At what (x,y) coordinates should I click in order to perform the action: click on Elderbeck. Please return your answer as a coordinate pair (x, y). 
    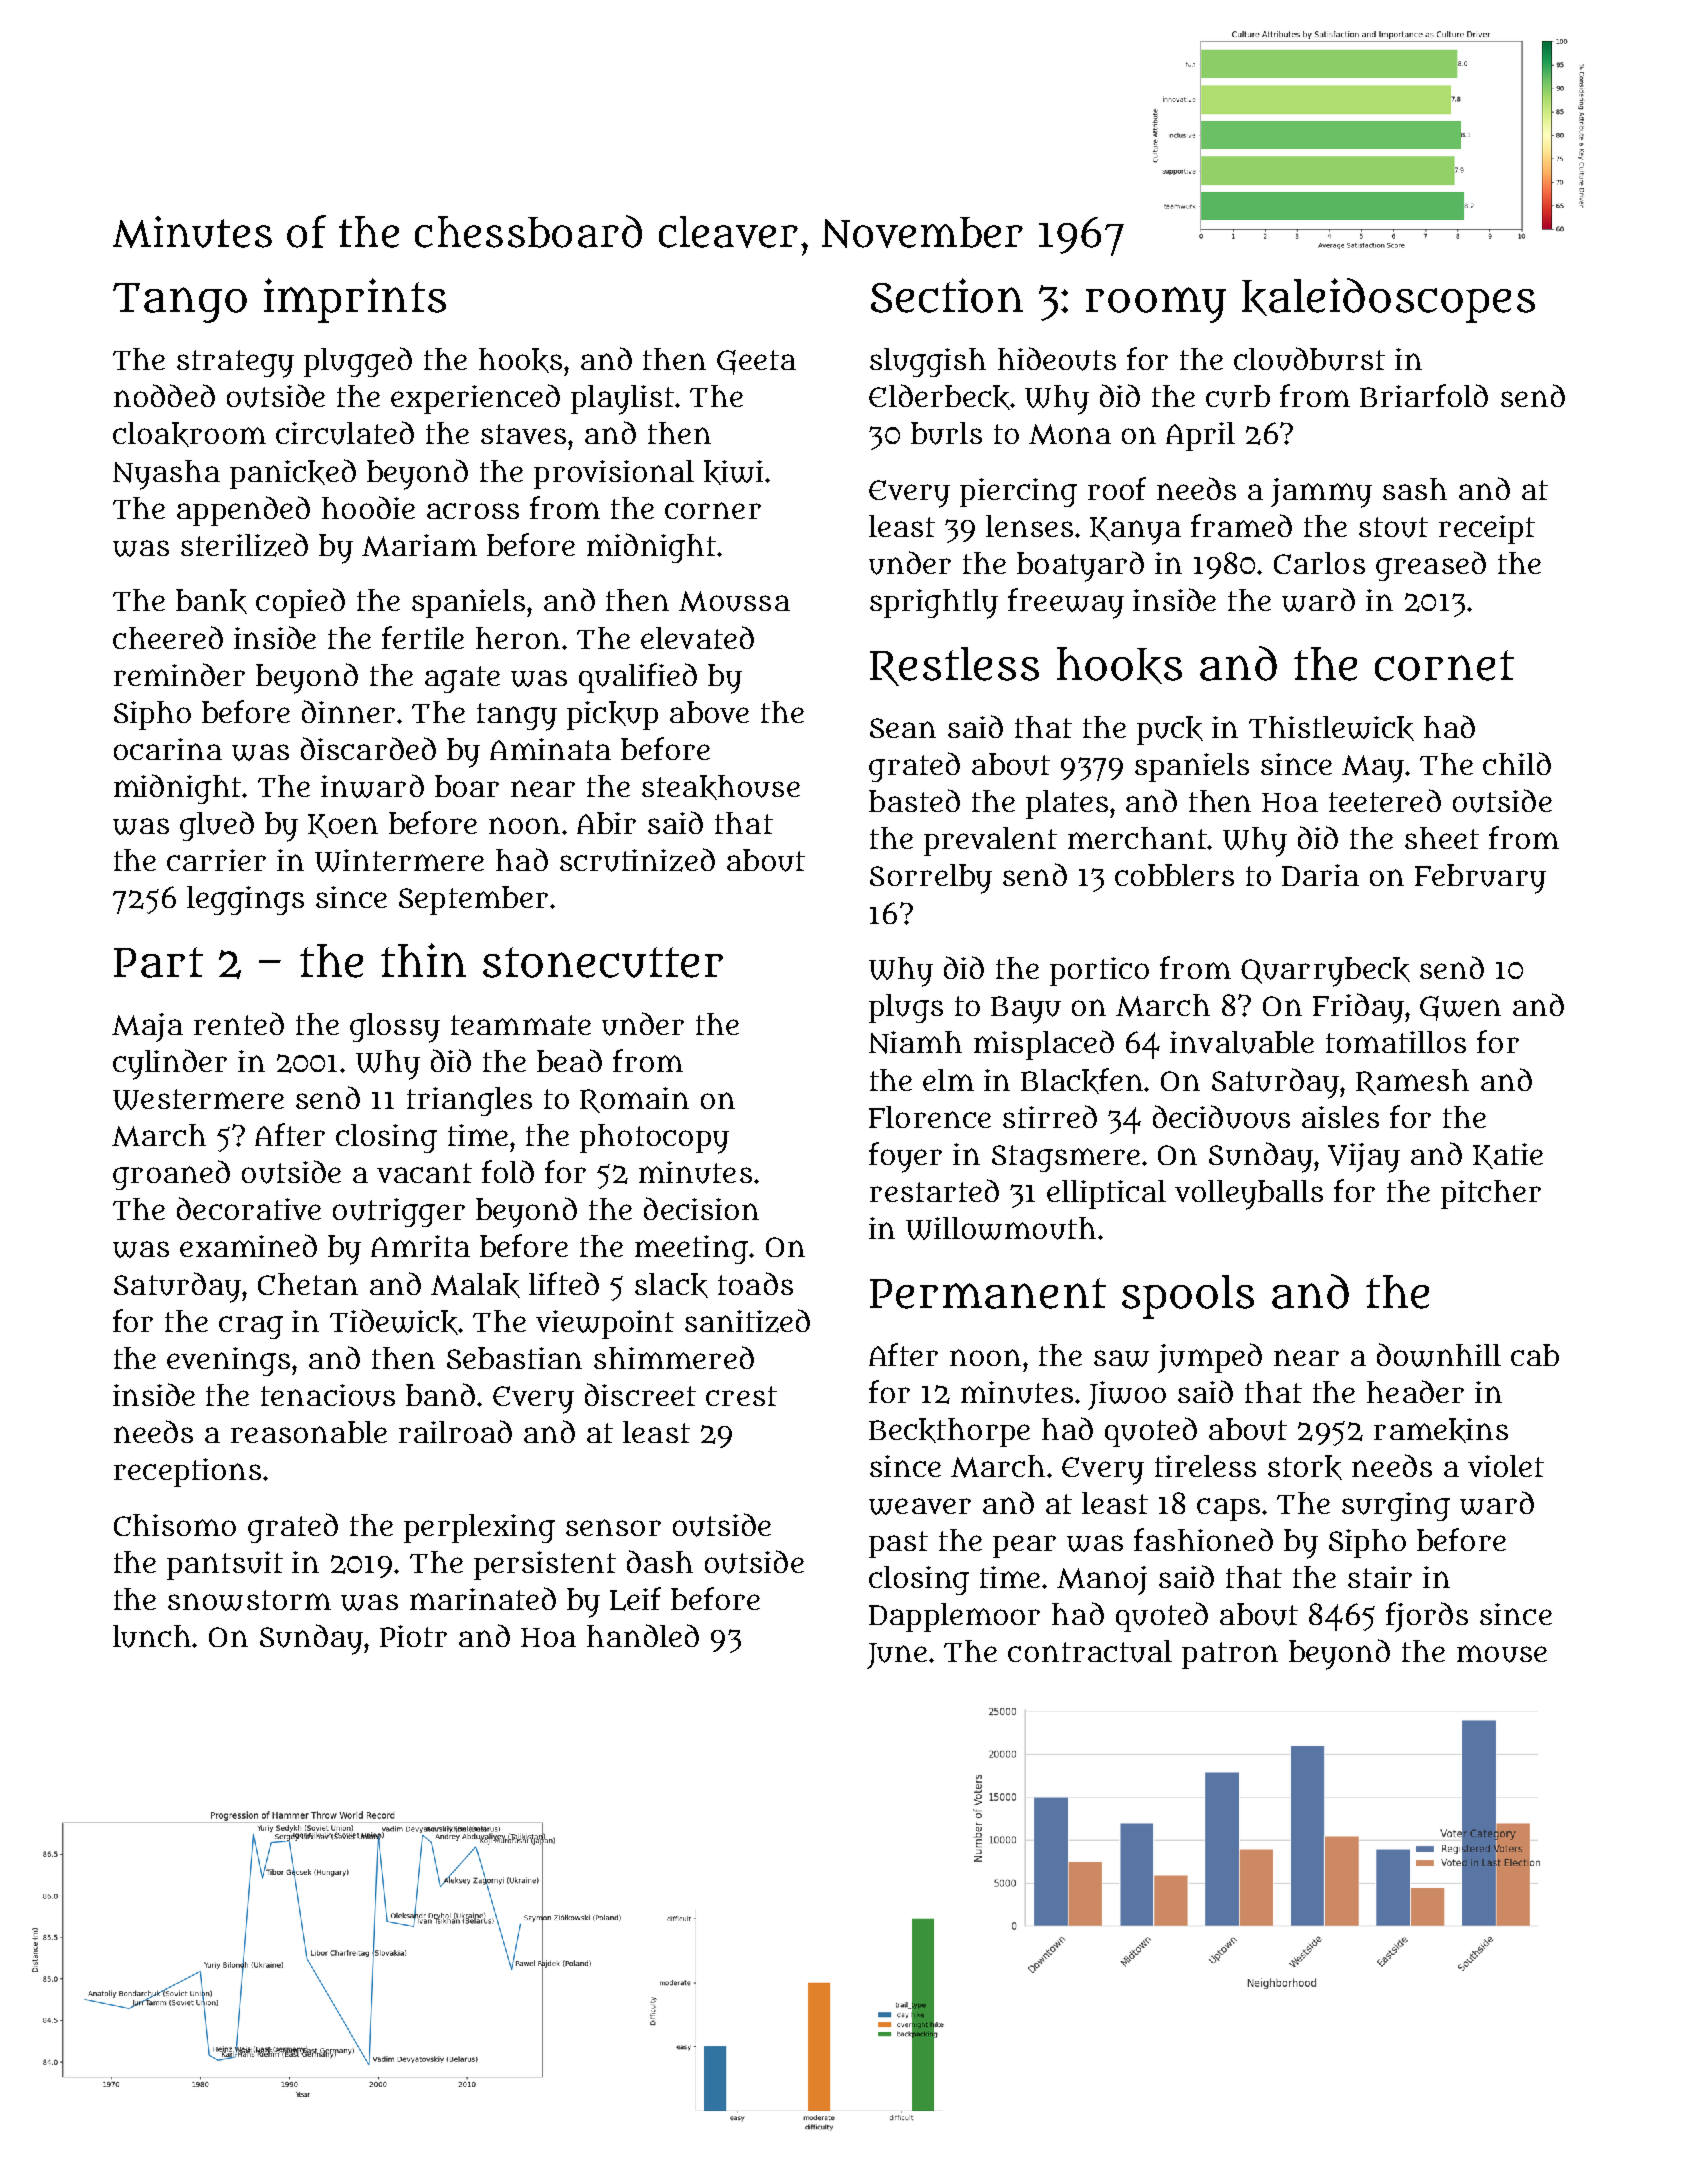
    Looking at the image, I should click on (939, 397).
